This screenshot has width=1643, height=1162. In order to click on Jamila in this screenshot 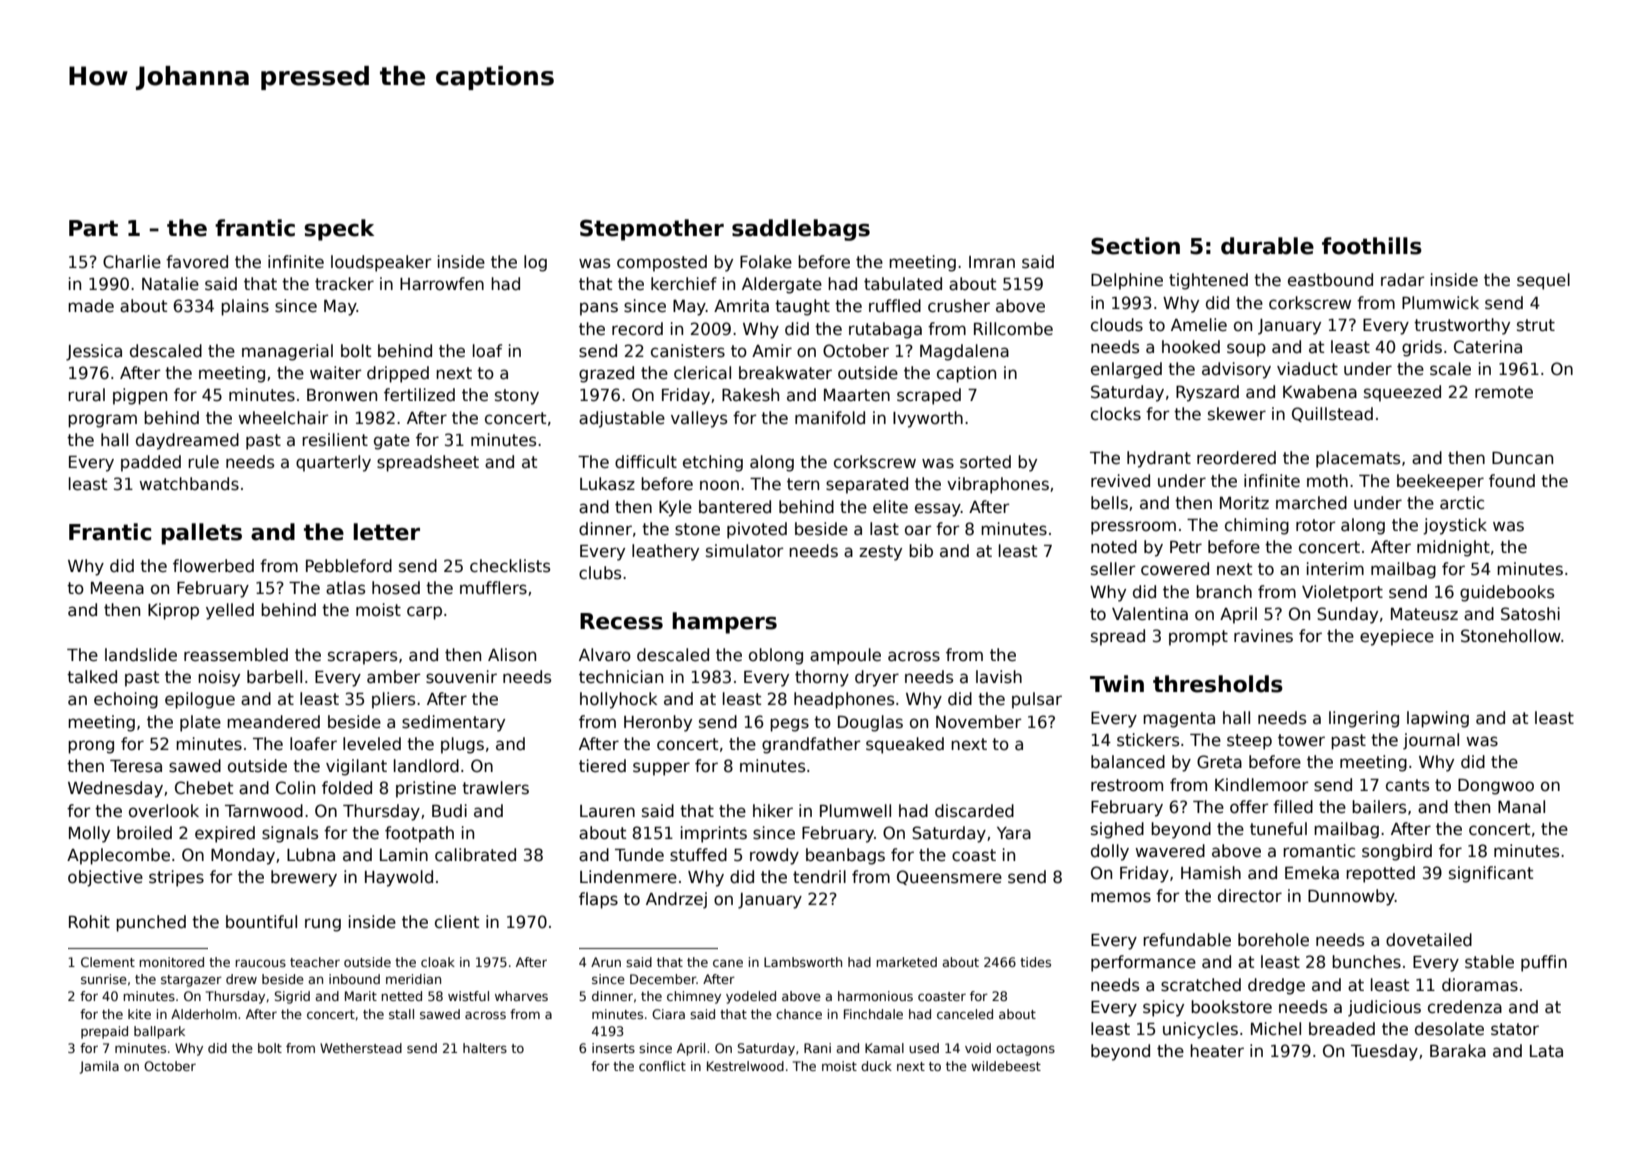, I will do `click(99, 1067)`.
